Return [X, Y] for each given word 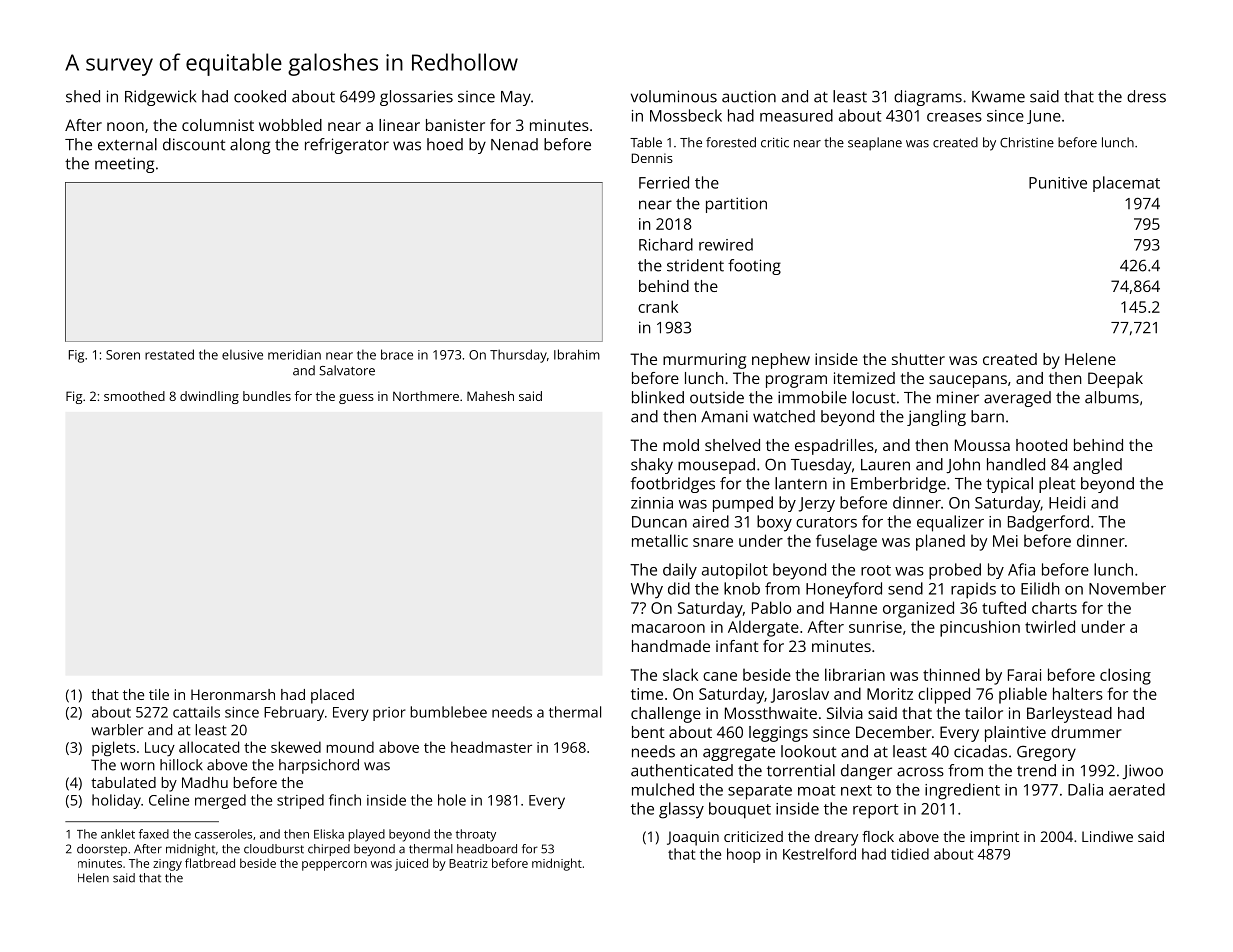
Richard [666, 244]
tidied [910, 854]
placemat [1126, 184]
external [127, 144]
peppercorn [334, 866]
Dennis [652, 158]
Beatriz [468, 863]
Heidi [1067, 502]
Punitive [1058, 183]
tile [159, 694]
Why [647, 590]
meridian [294, 354]
